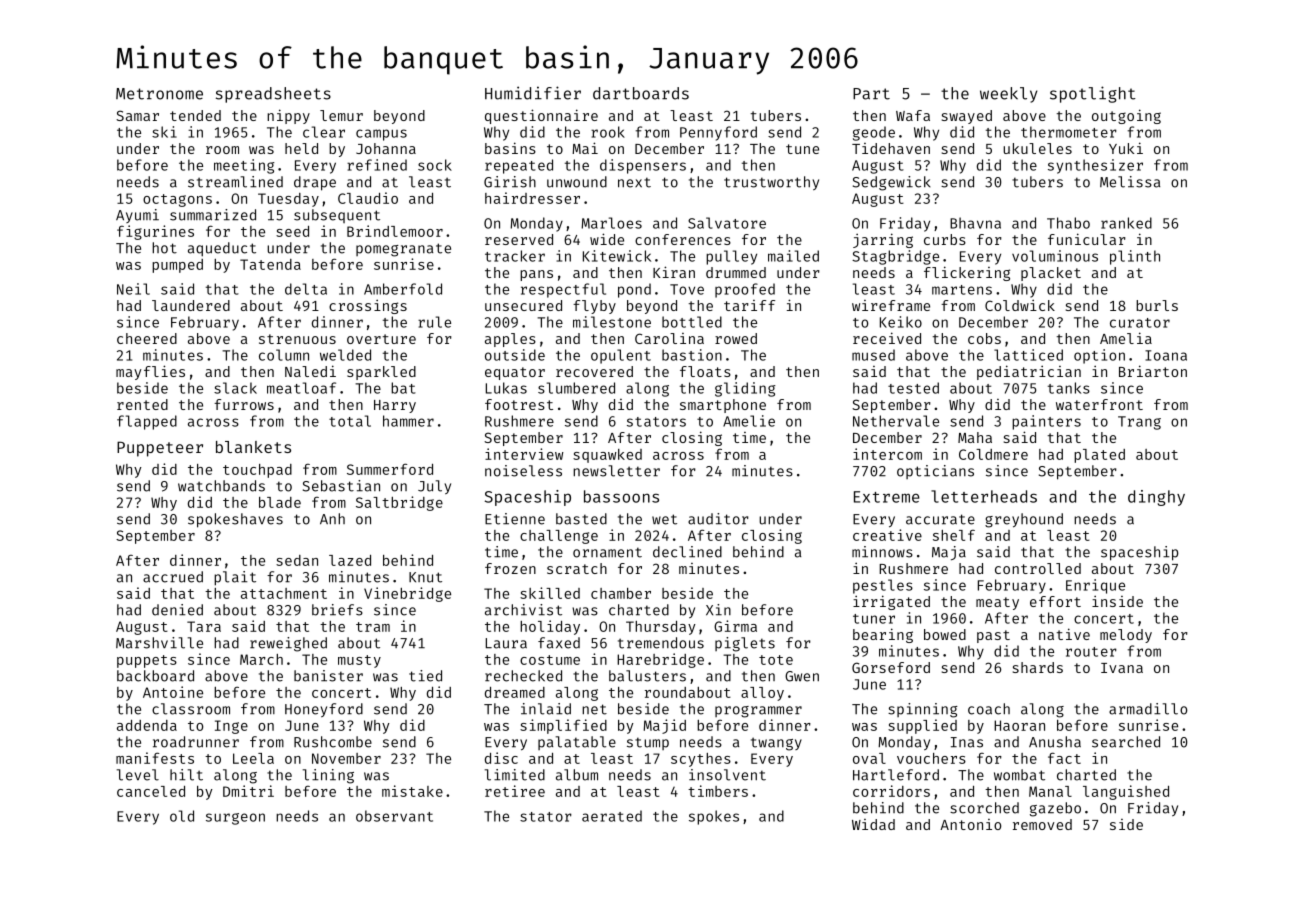  I want to click on cheered, so click(147, 338).
